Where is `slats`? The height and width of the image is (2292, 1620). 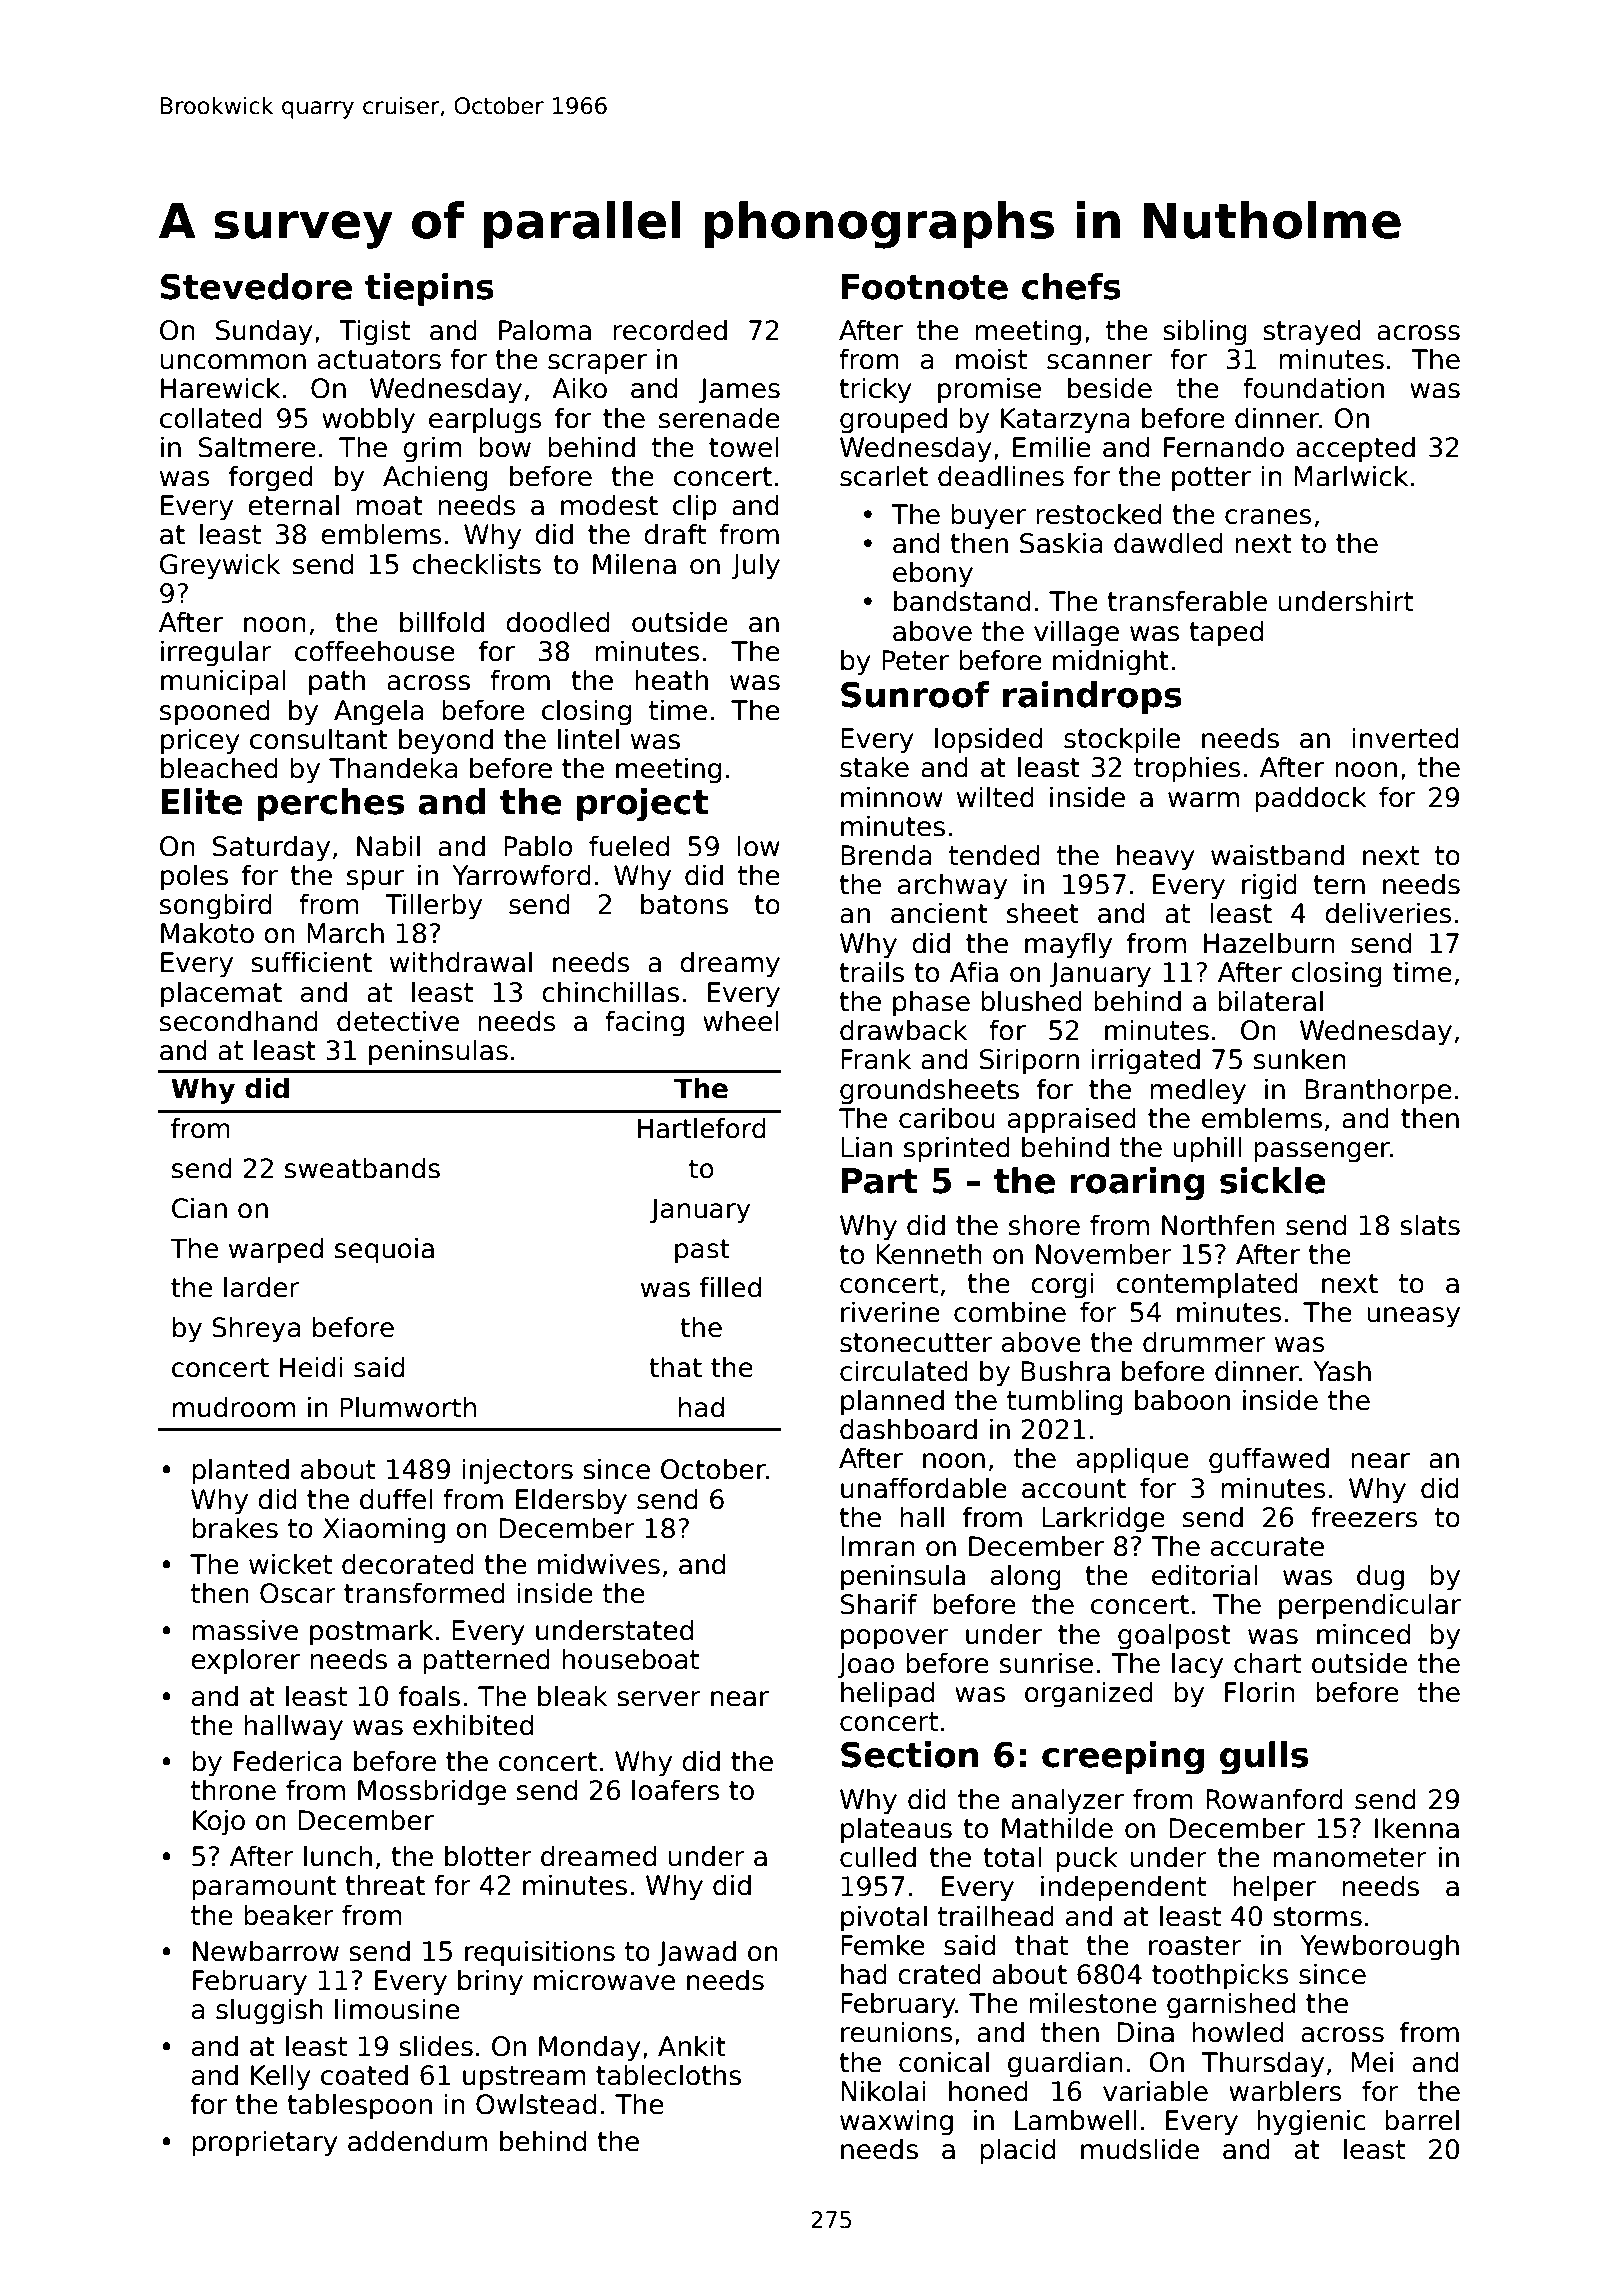 slats is located at coordinates (1430, 1225).
